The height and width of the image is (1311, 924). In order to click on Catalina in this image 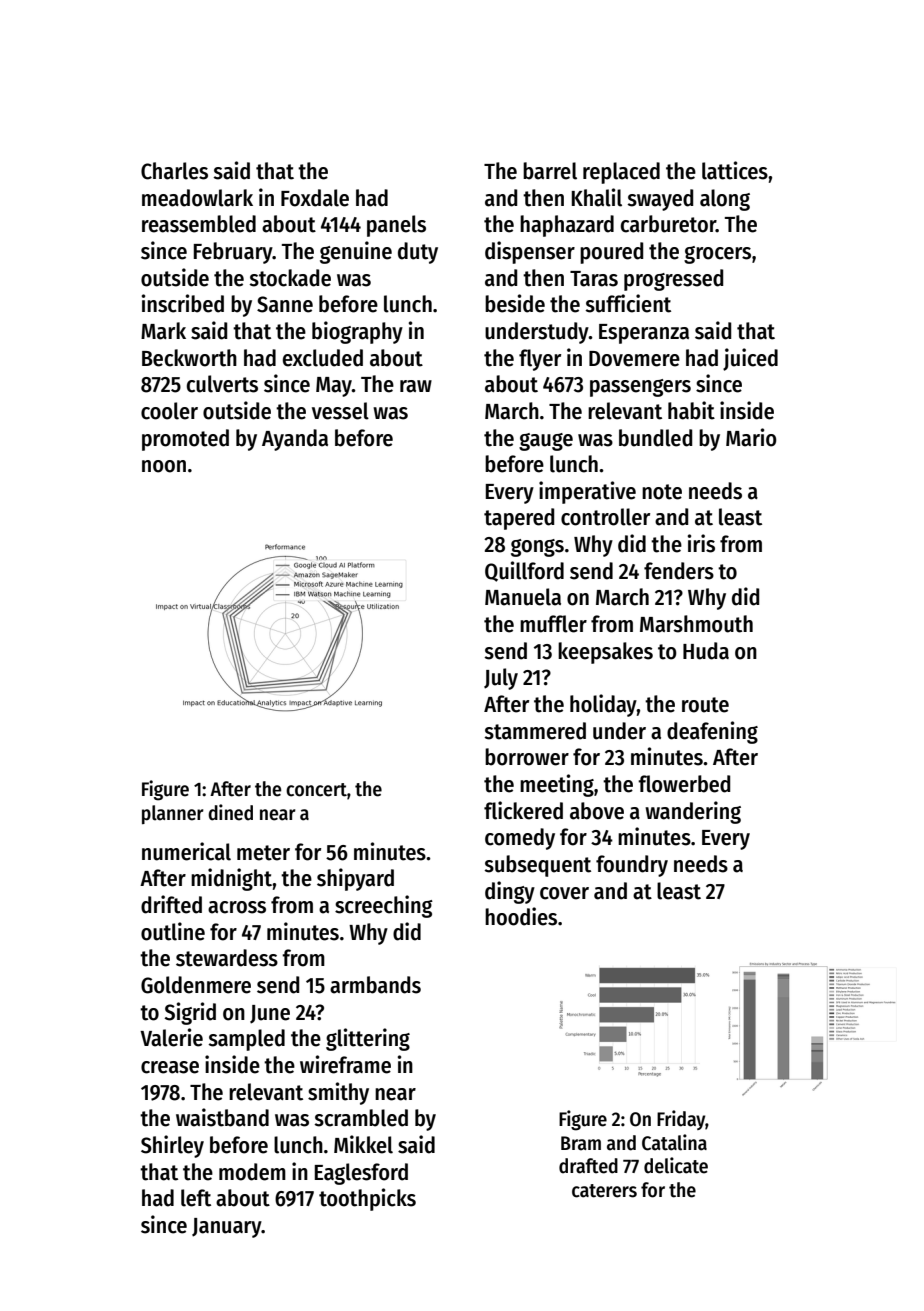, I will do `click(674, 1142)`.
